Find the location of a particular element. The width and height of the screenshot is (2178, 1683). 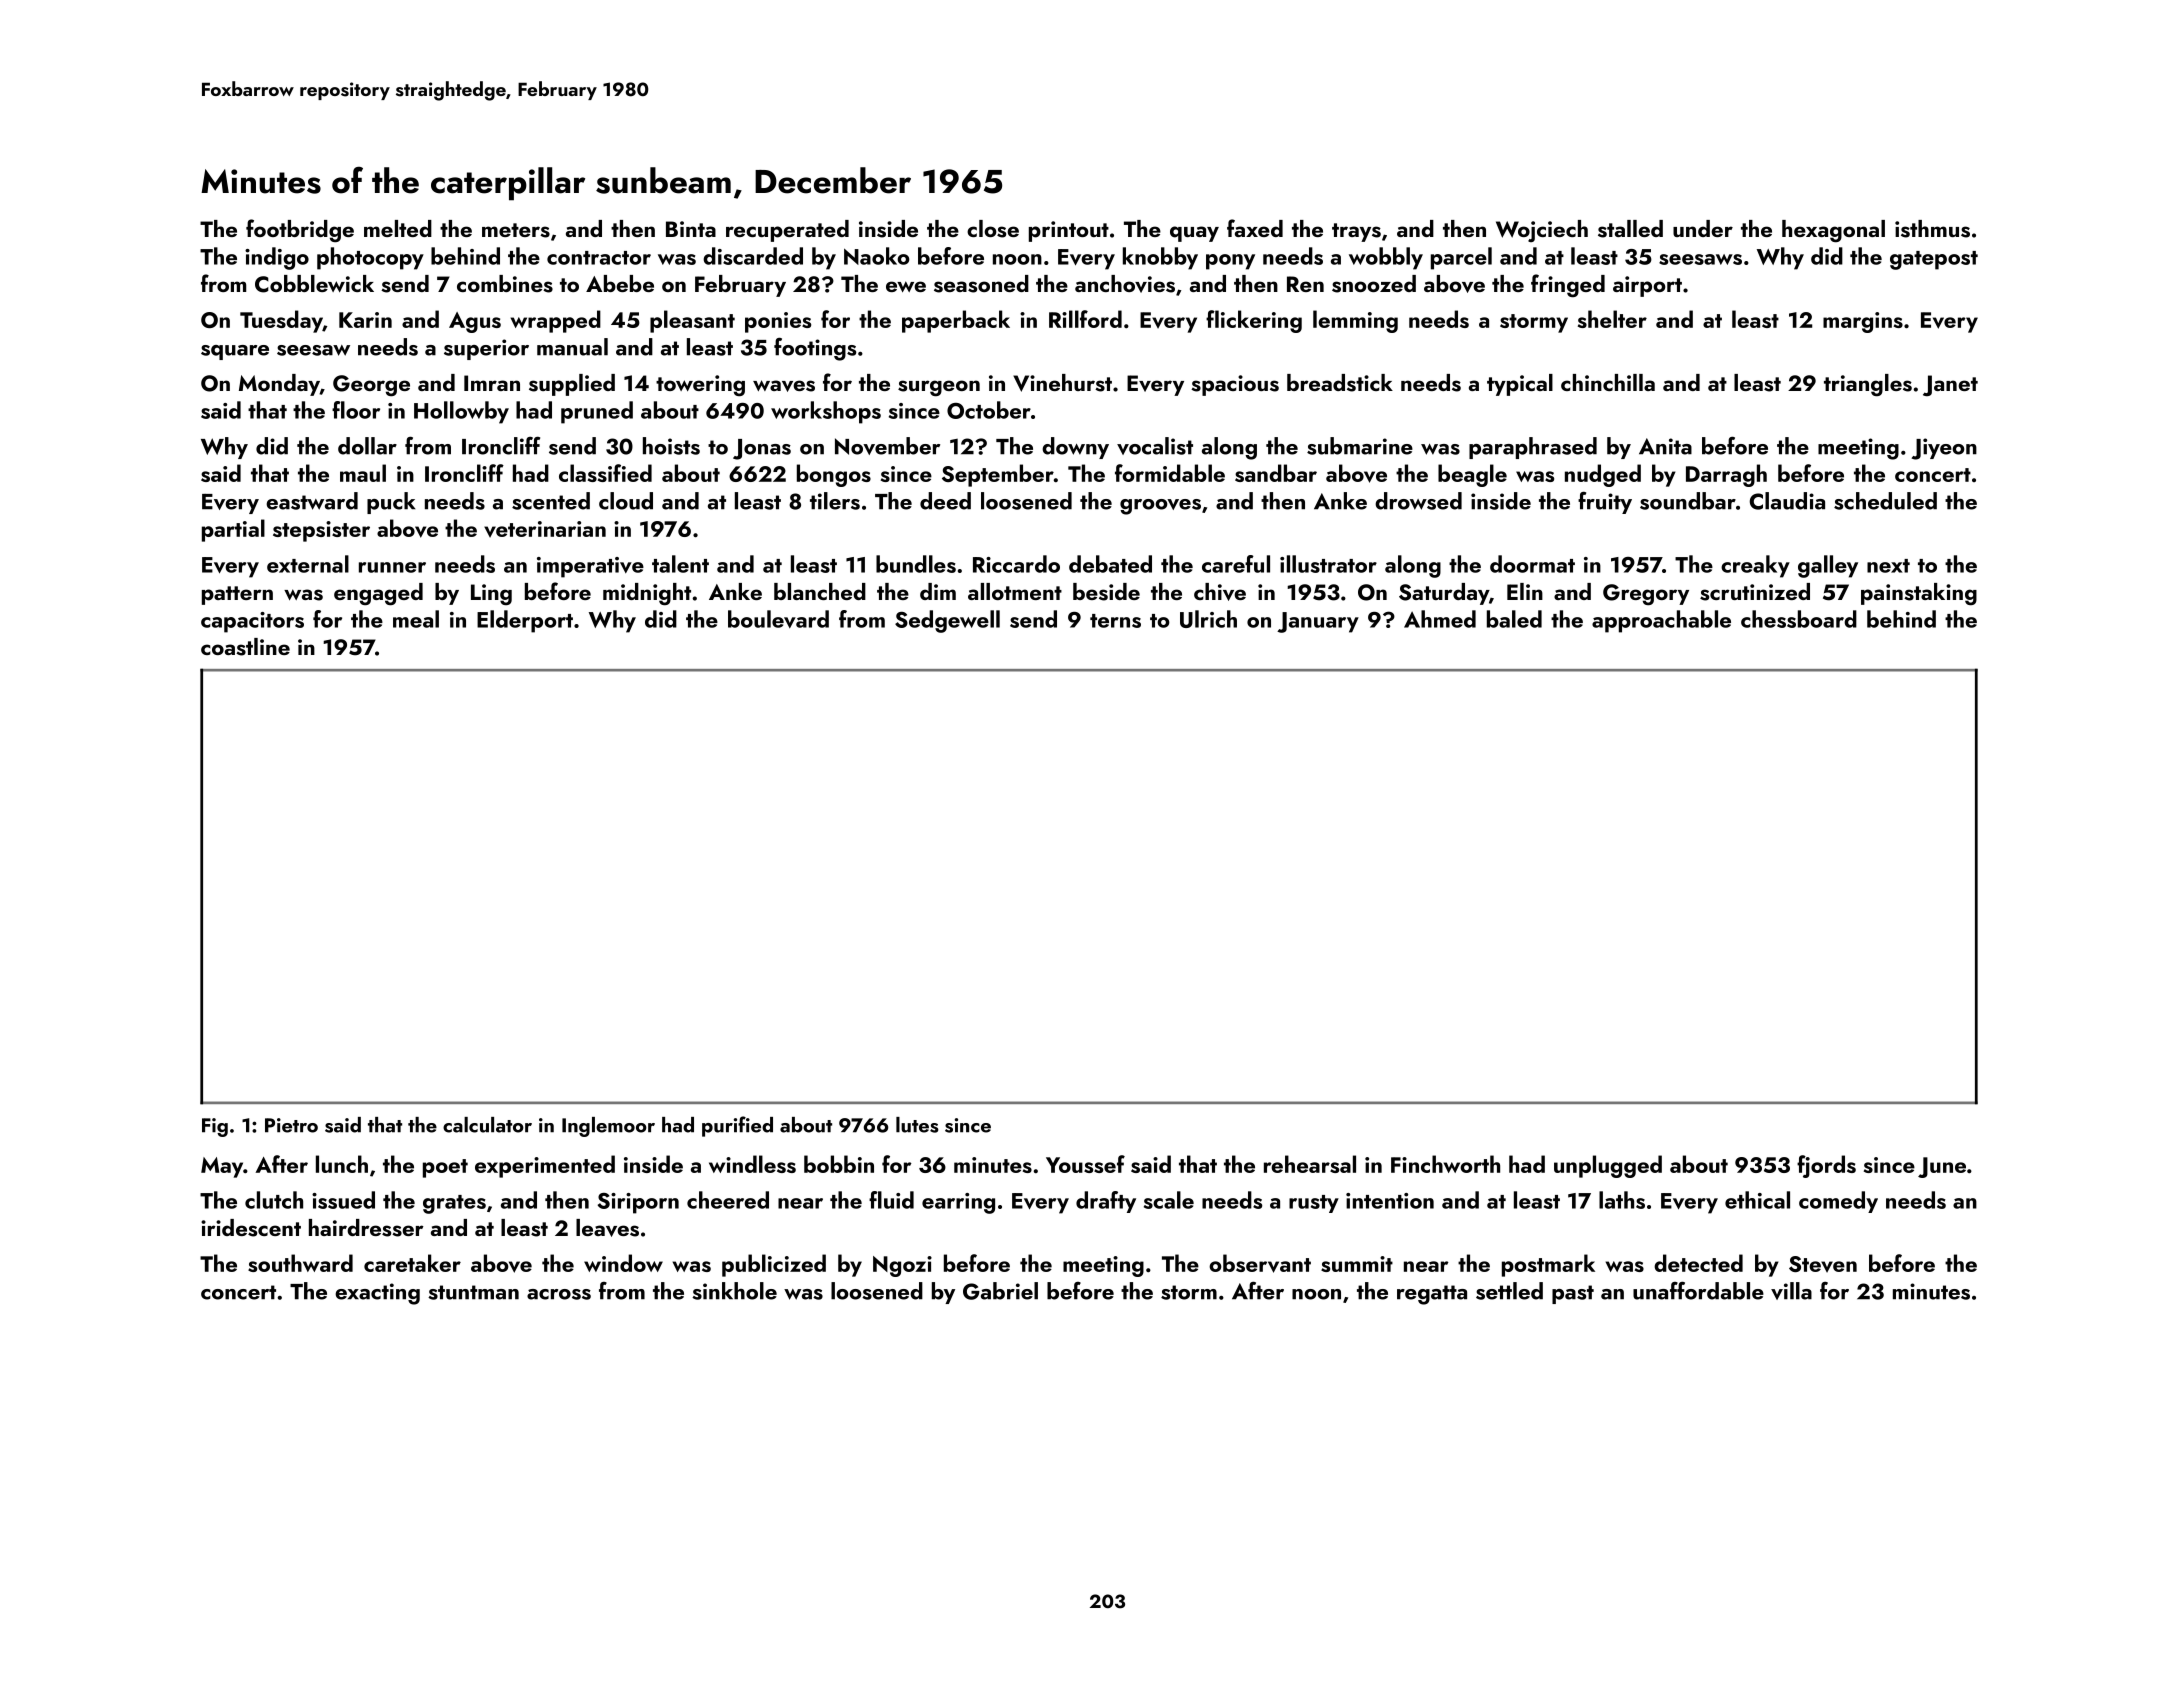

Finchworth is located at coordinates (1445, 1164).
